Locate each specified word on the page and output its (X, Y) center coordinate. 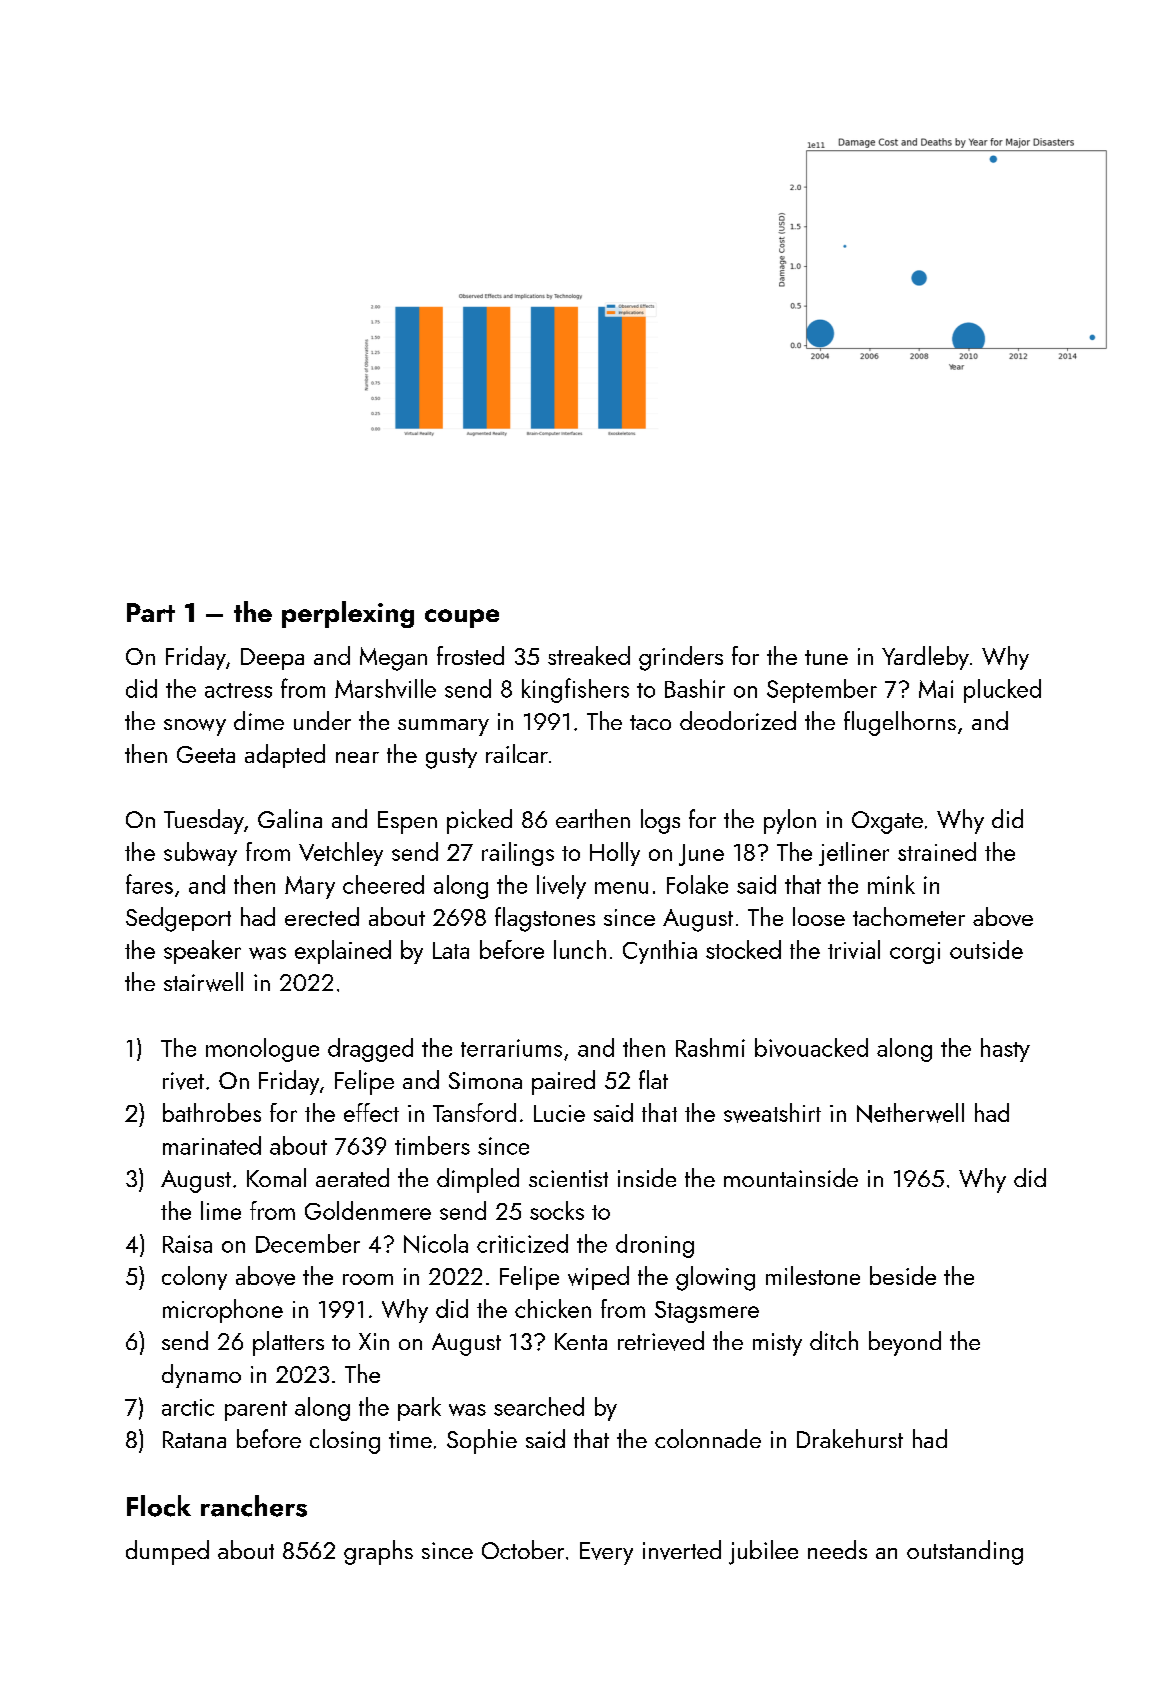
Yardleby (925, 658)
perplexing (348, 614)
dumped (167, 1552)
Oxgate (887, 822)
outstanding (965, 1552)
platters (288, 1343)
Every (606, 1553)
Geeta (206, 754)
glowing (715, 1278)
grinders (681, 658)
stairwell (203, 982)
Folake (697, 884)
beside (903, 1275)
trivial (854, 949)
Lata (451, 950)
